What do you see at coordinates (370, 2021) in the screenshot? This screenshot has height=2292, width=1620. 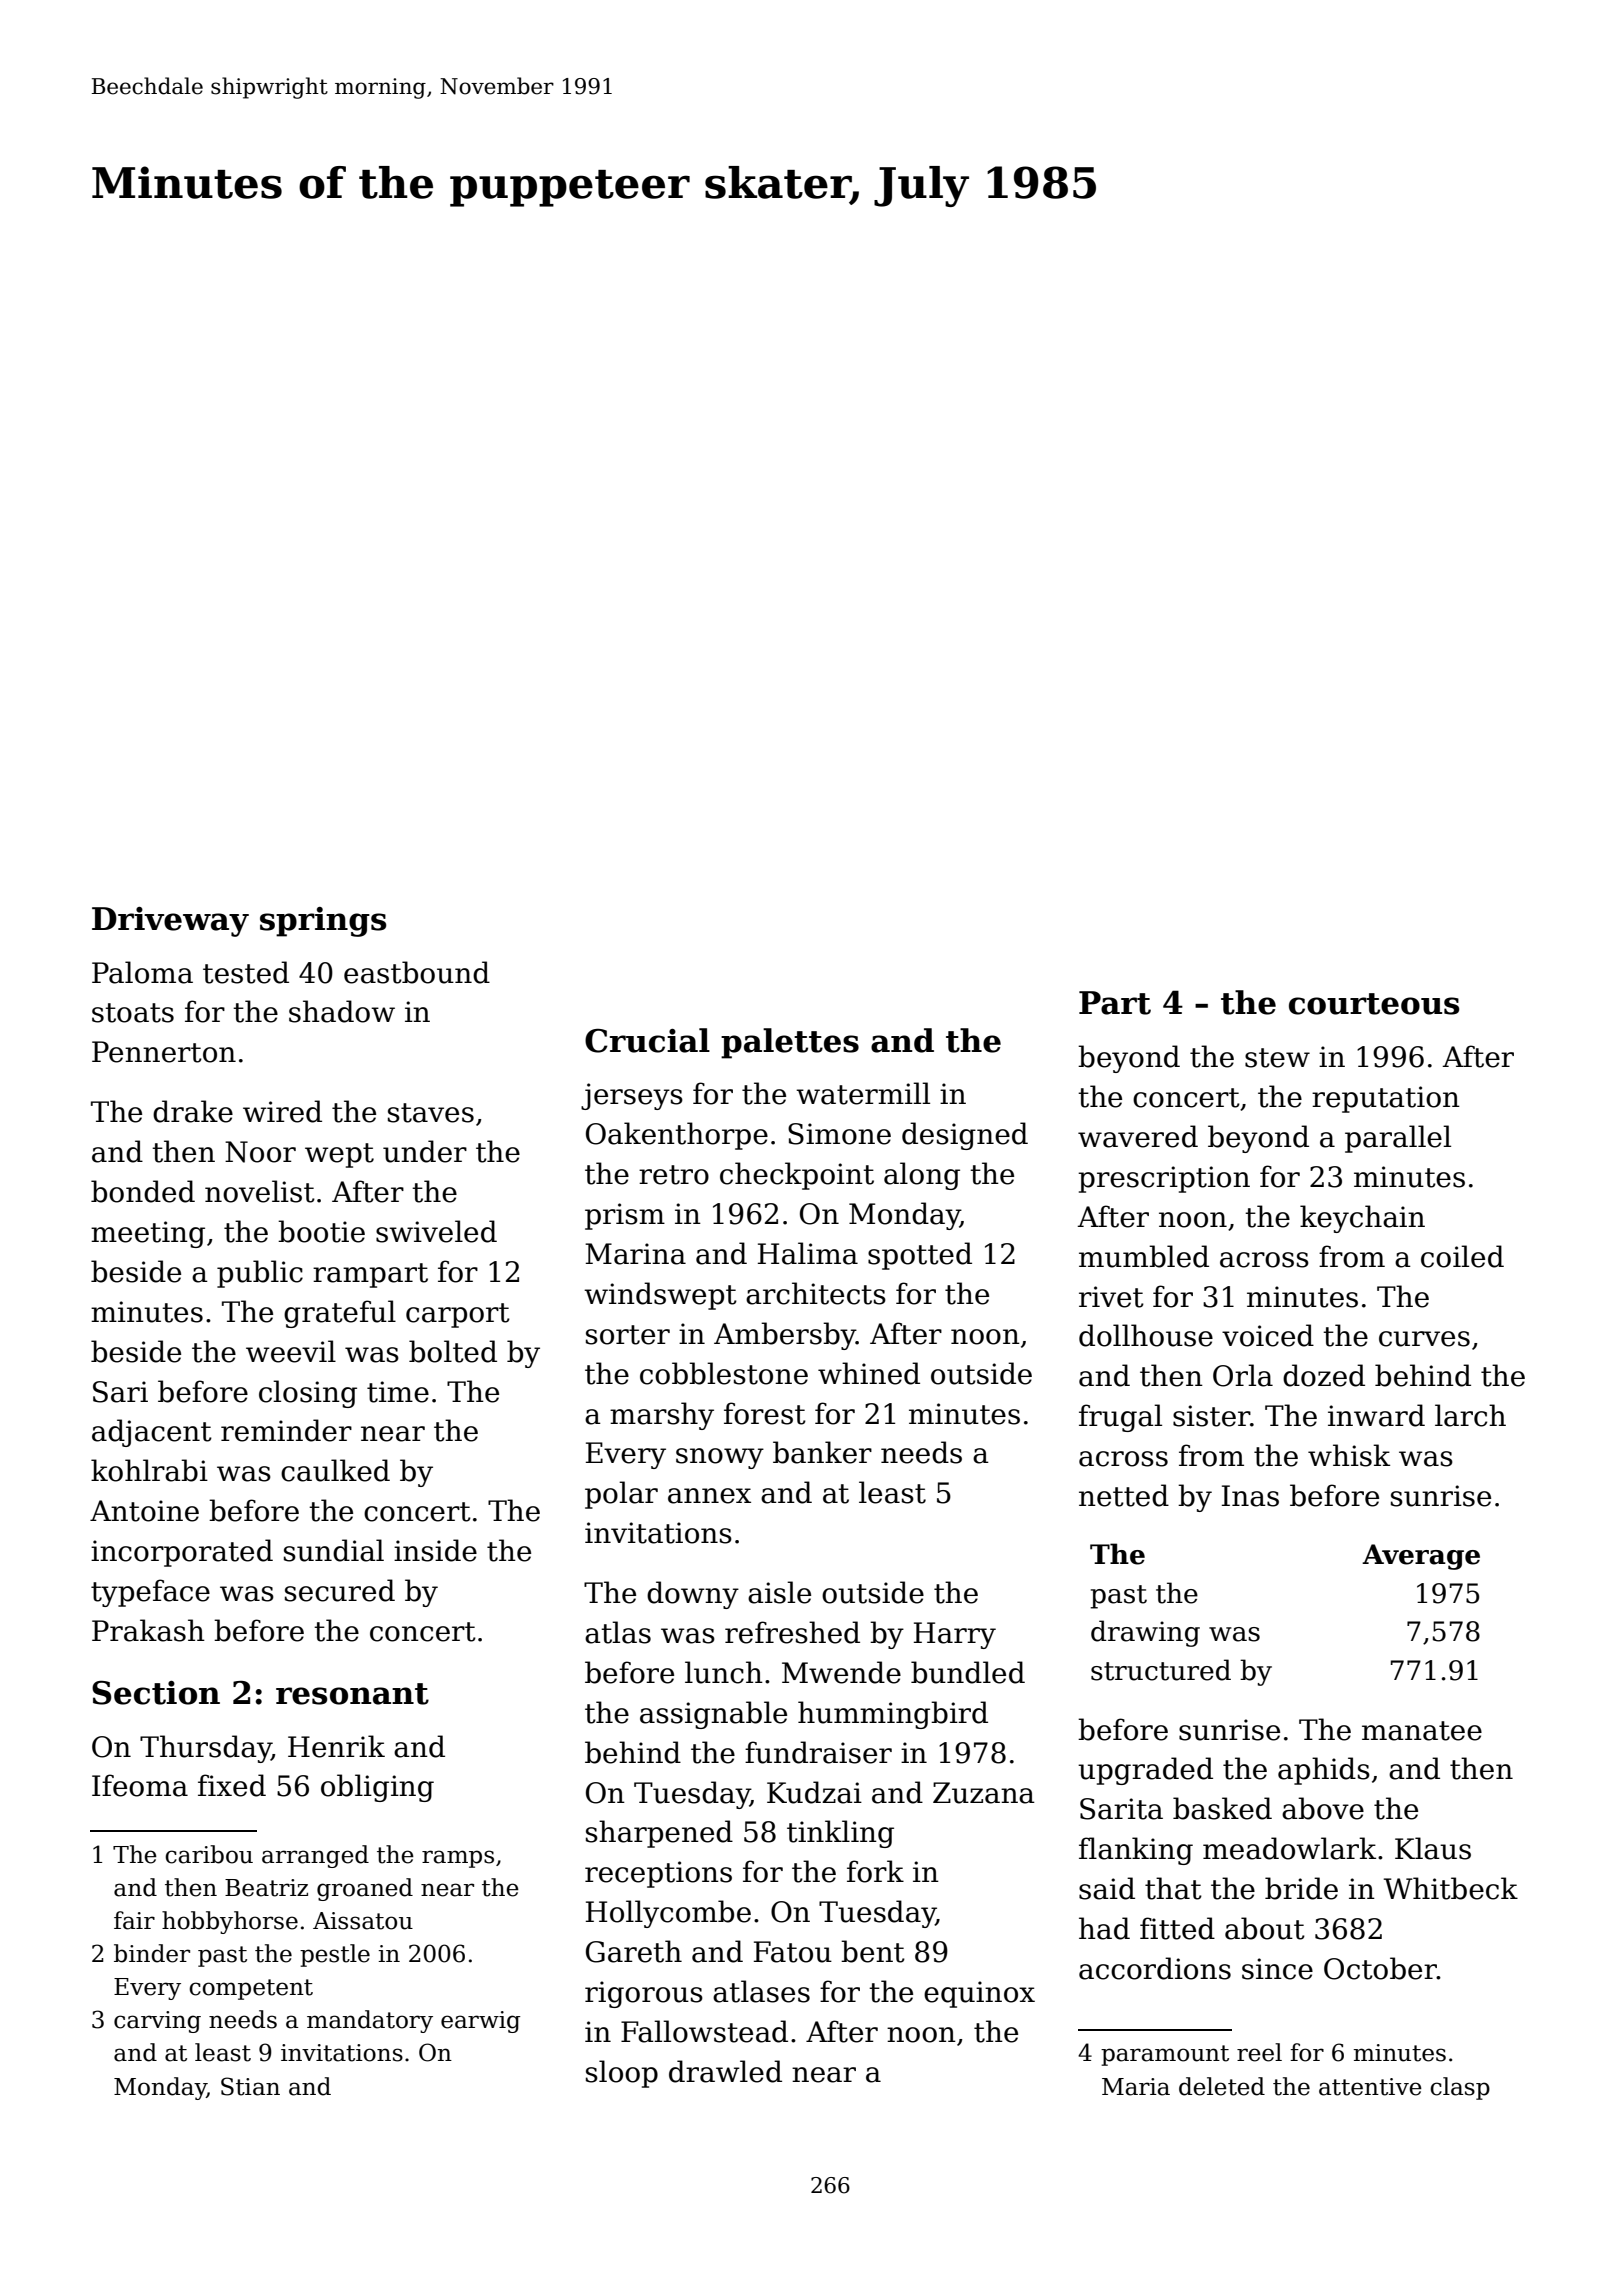 I see `mandatory` at bounding box center [370, 2021].
